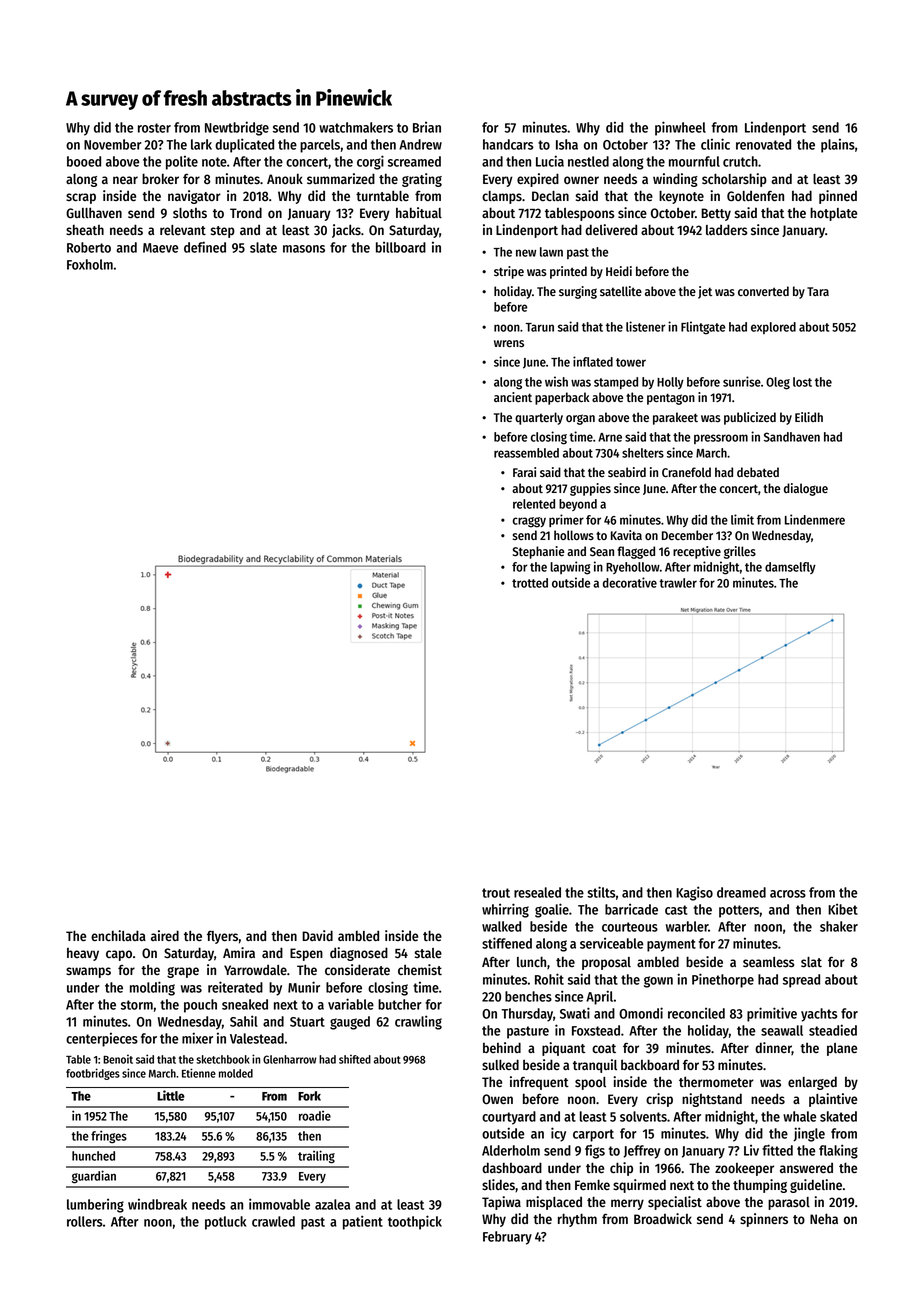 This screenshot has width=924, height=1308. Describe the element at coordinates (529, 522) in the screenshot. I see `craggy` at that location.
